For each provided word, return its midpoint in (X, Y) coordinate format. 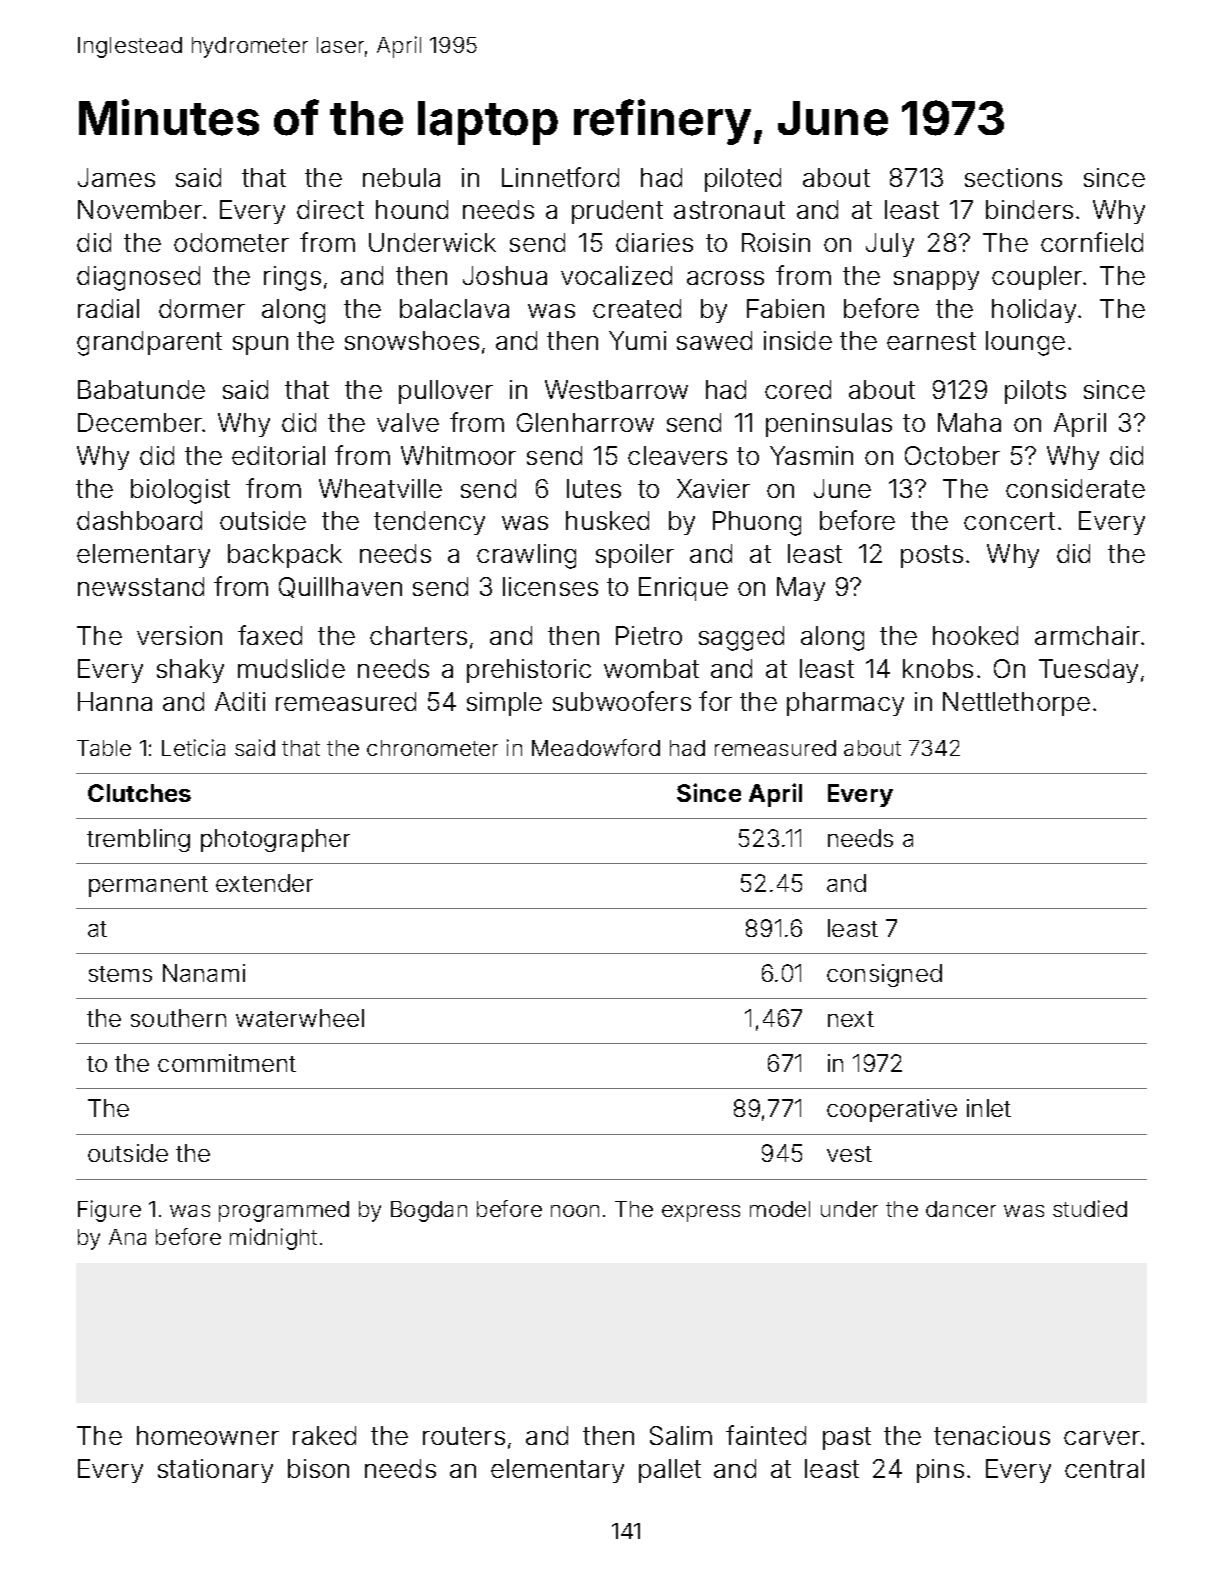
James (116, 177)
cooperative (892, 1110)
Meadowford (596, 747)
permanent (148, 886)
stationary (215, 1471)
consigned (884, 975)
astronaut (729, 210)
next (851, 1019)
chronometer (432, 748)
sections (1013, 177)
